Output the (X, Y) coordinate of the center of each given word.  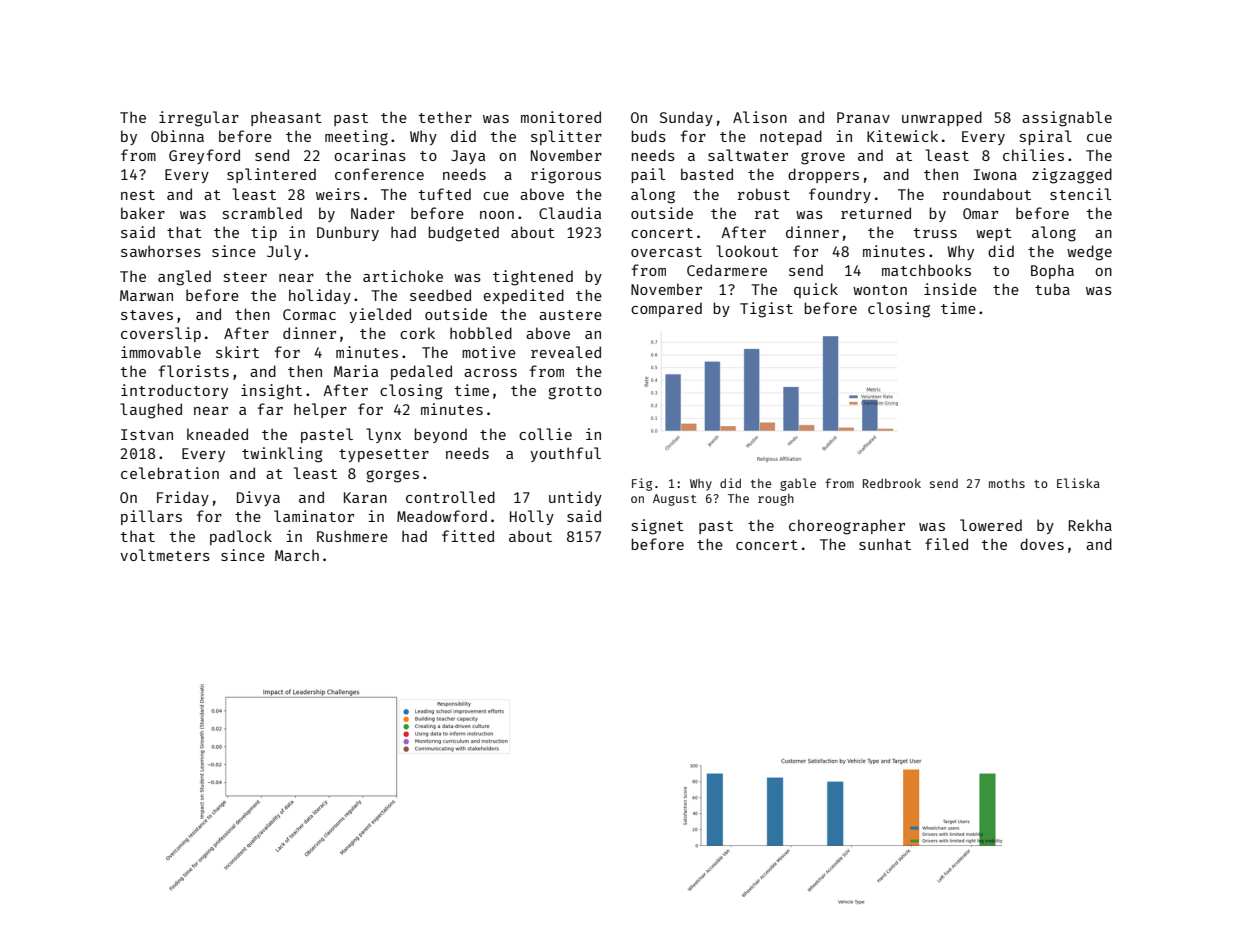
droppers (823, 175)
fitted (468, 536)
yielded (380, 315)
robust (764, 194)
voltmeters (165, 555)
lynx (383, 435)
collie (545, 434)
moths (1007, 483)
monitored (561, 117)
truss (935, 233)
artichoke (403, 276)
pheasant (286, 118)
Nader (373, 213)
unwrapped (942, 118)
